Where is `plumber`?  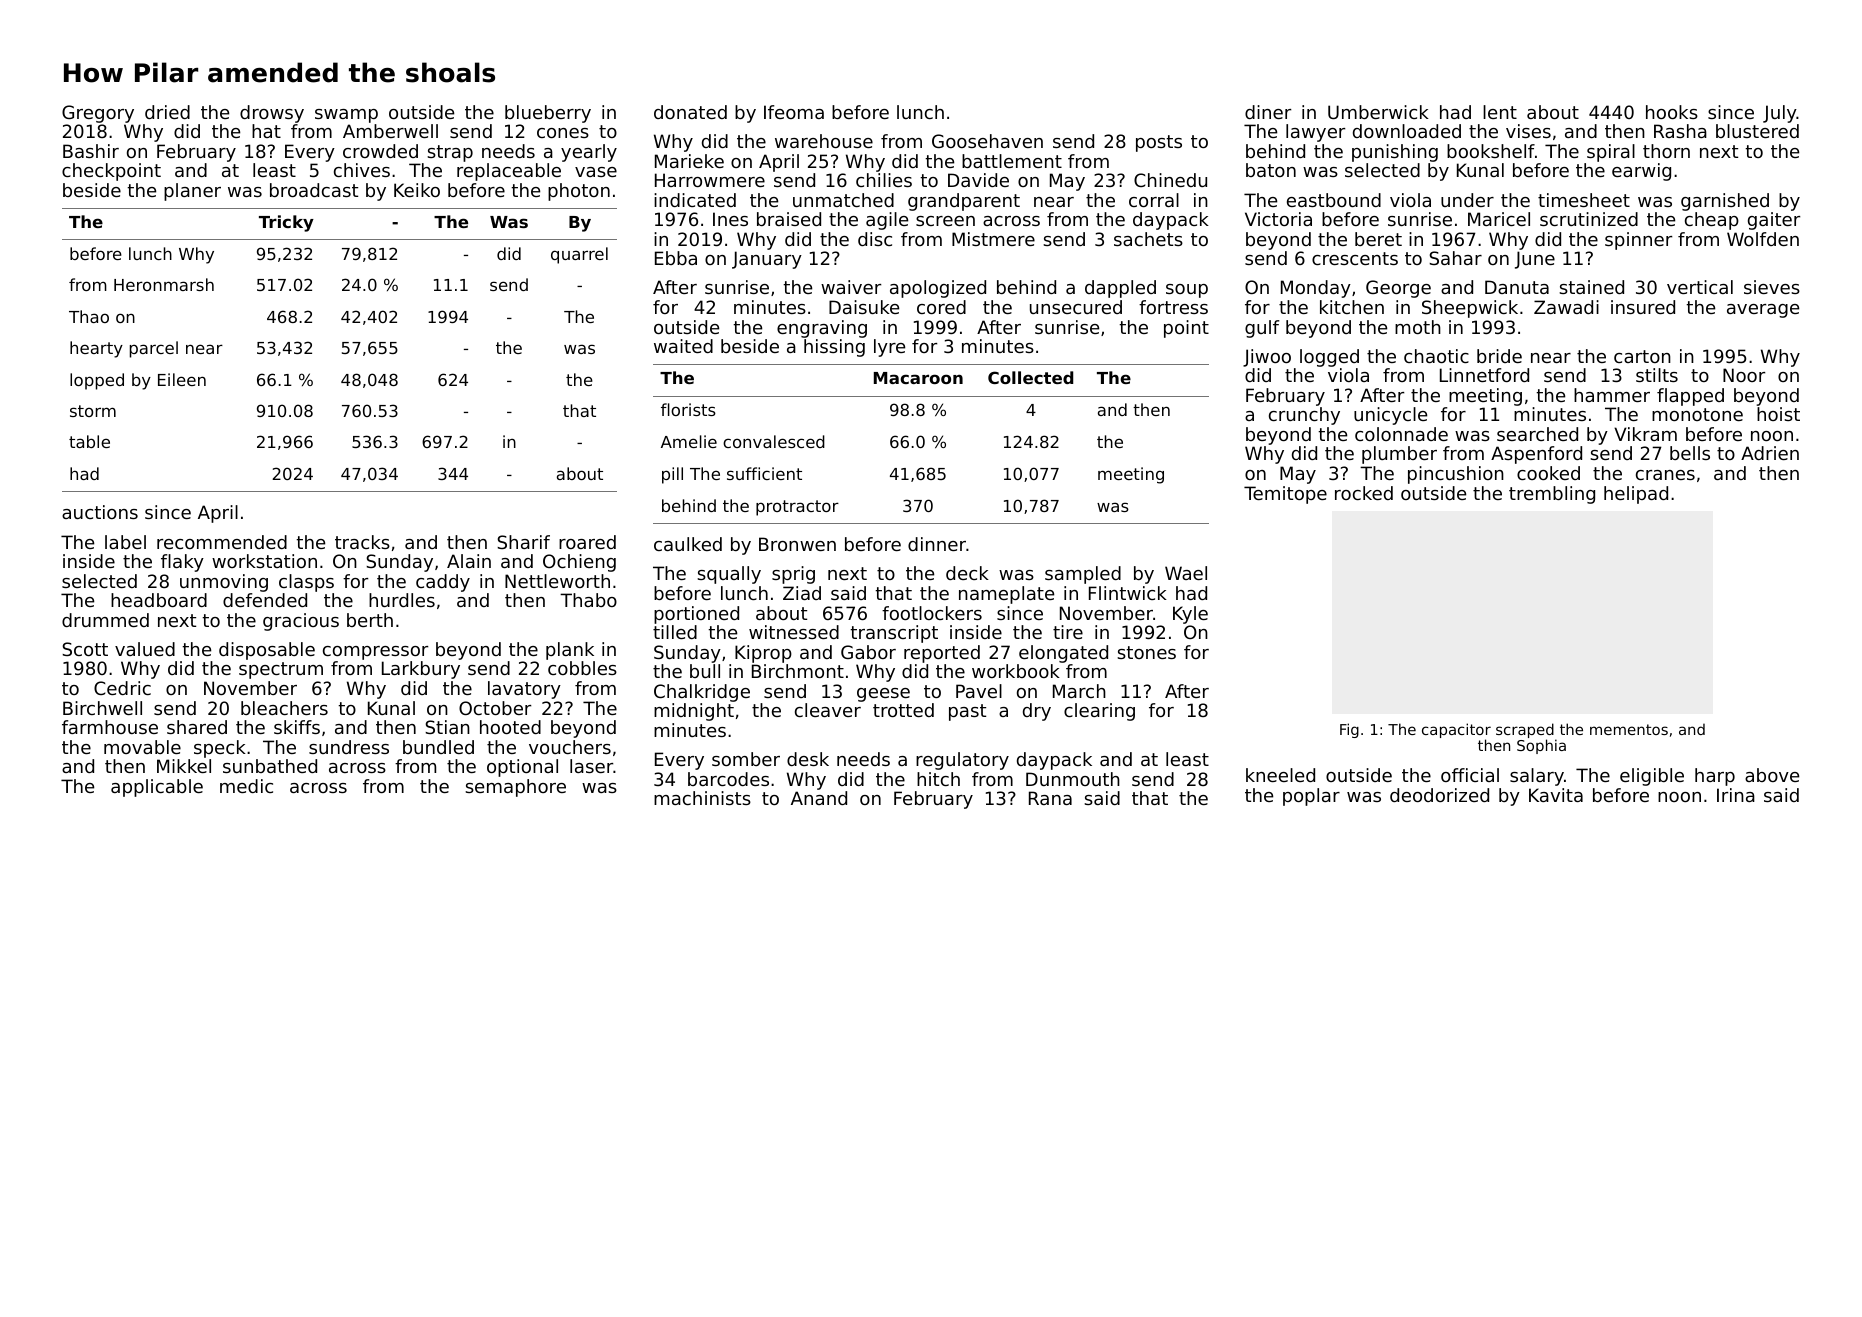
plumber is located at coordinates (1399, 455).
